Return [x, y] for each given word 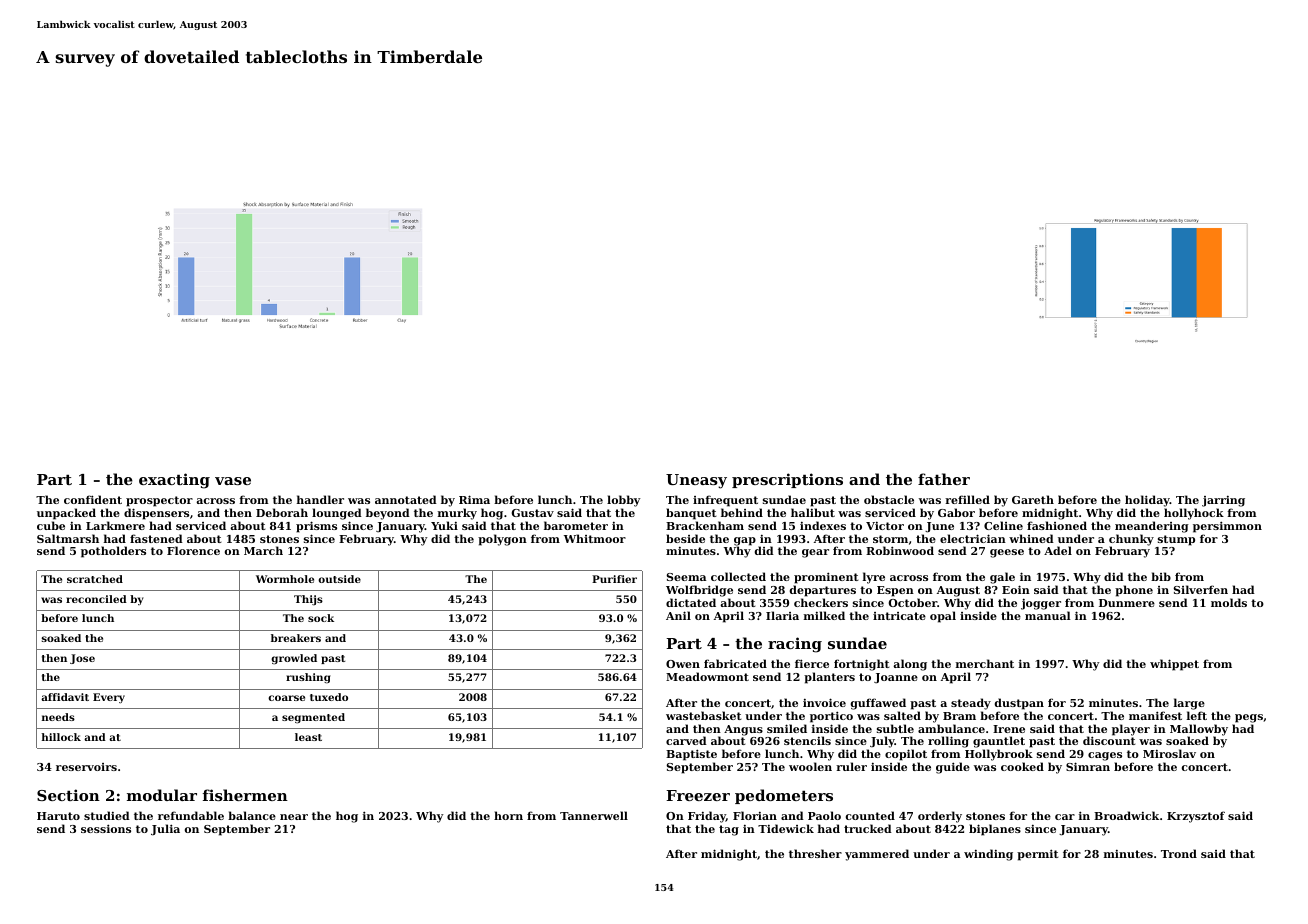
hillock [61, 737]
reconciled [96, 599]
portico [831, 717]
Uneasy [696, 481]
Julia [165, 830]
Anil [678, 615]
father [944, 479]
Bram [959, 716]
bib [1161, 576]
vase [233, 481]
